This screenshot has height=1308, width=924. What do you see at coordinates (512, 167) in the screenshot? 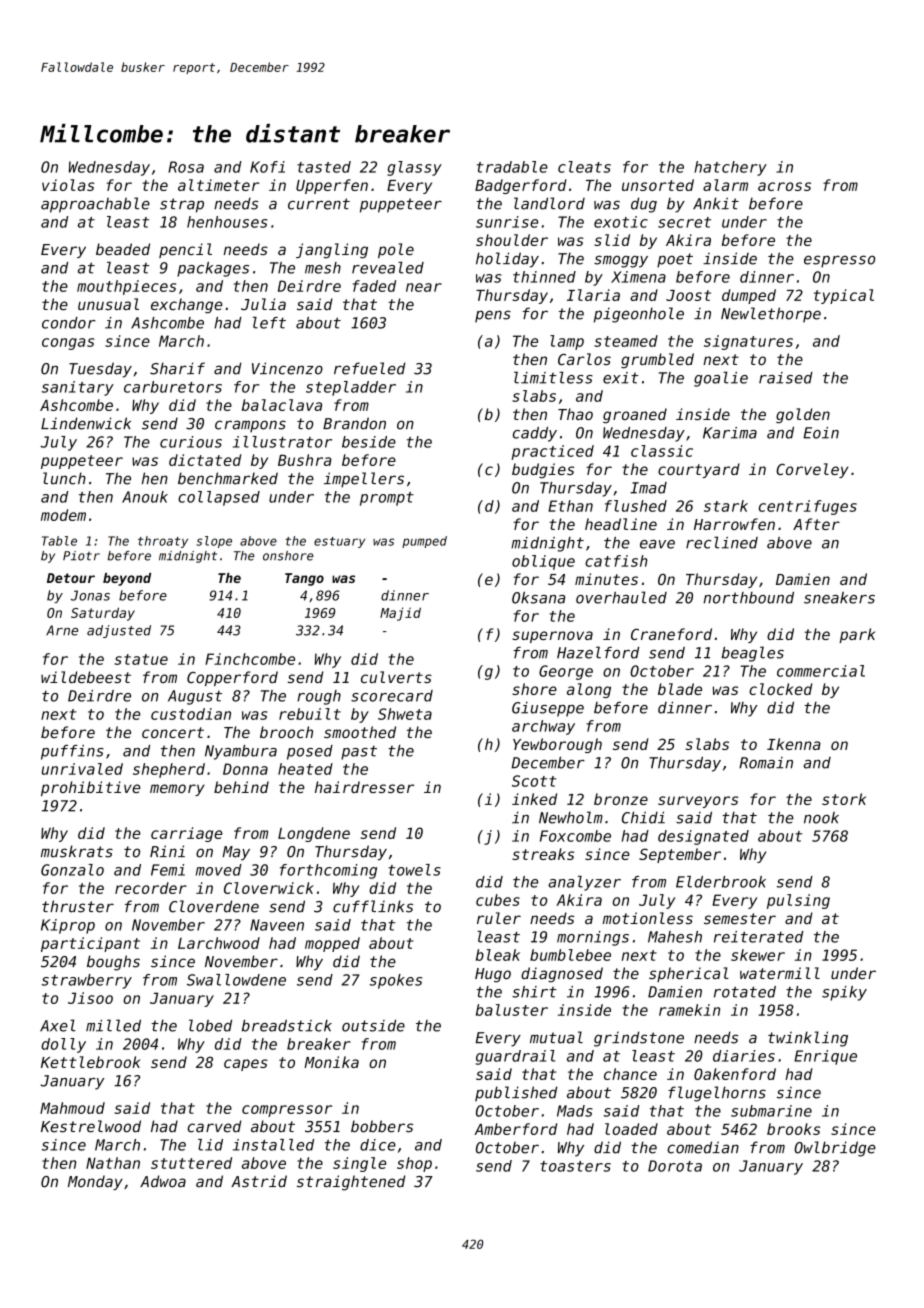
I see `tradable` at bounding box center [512, 167].
